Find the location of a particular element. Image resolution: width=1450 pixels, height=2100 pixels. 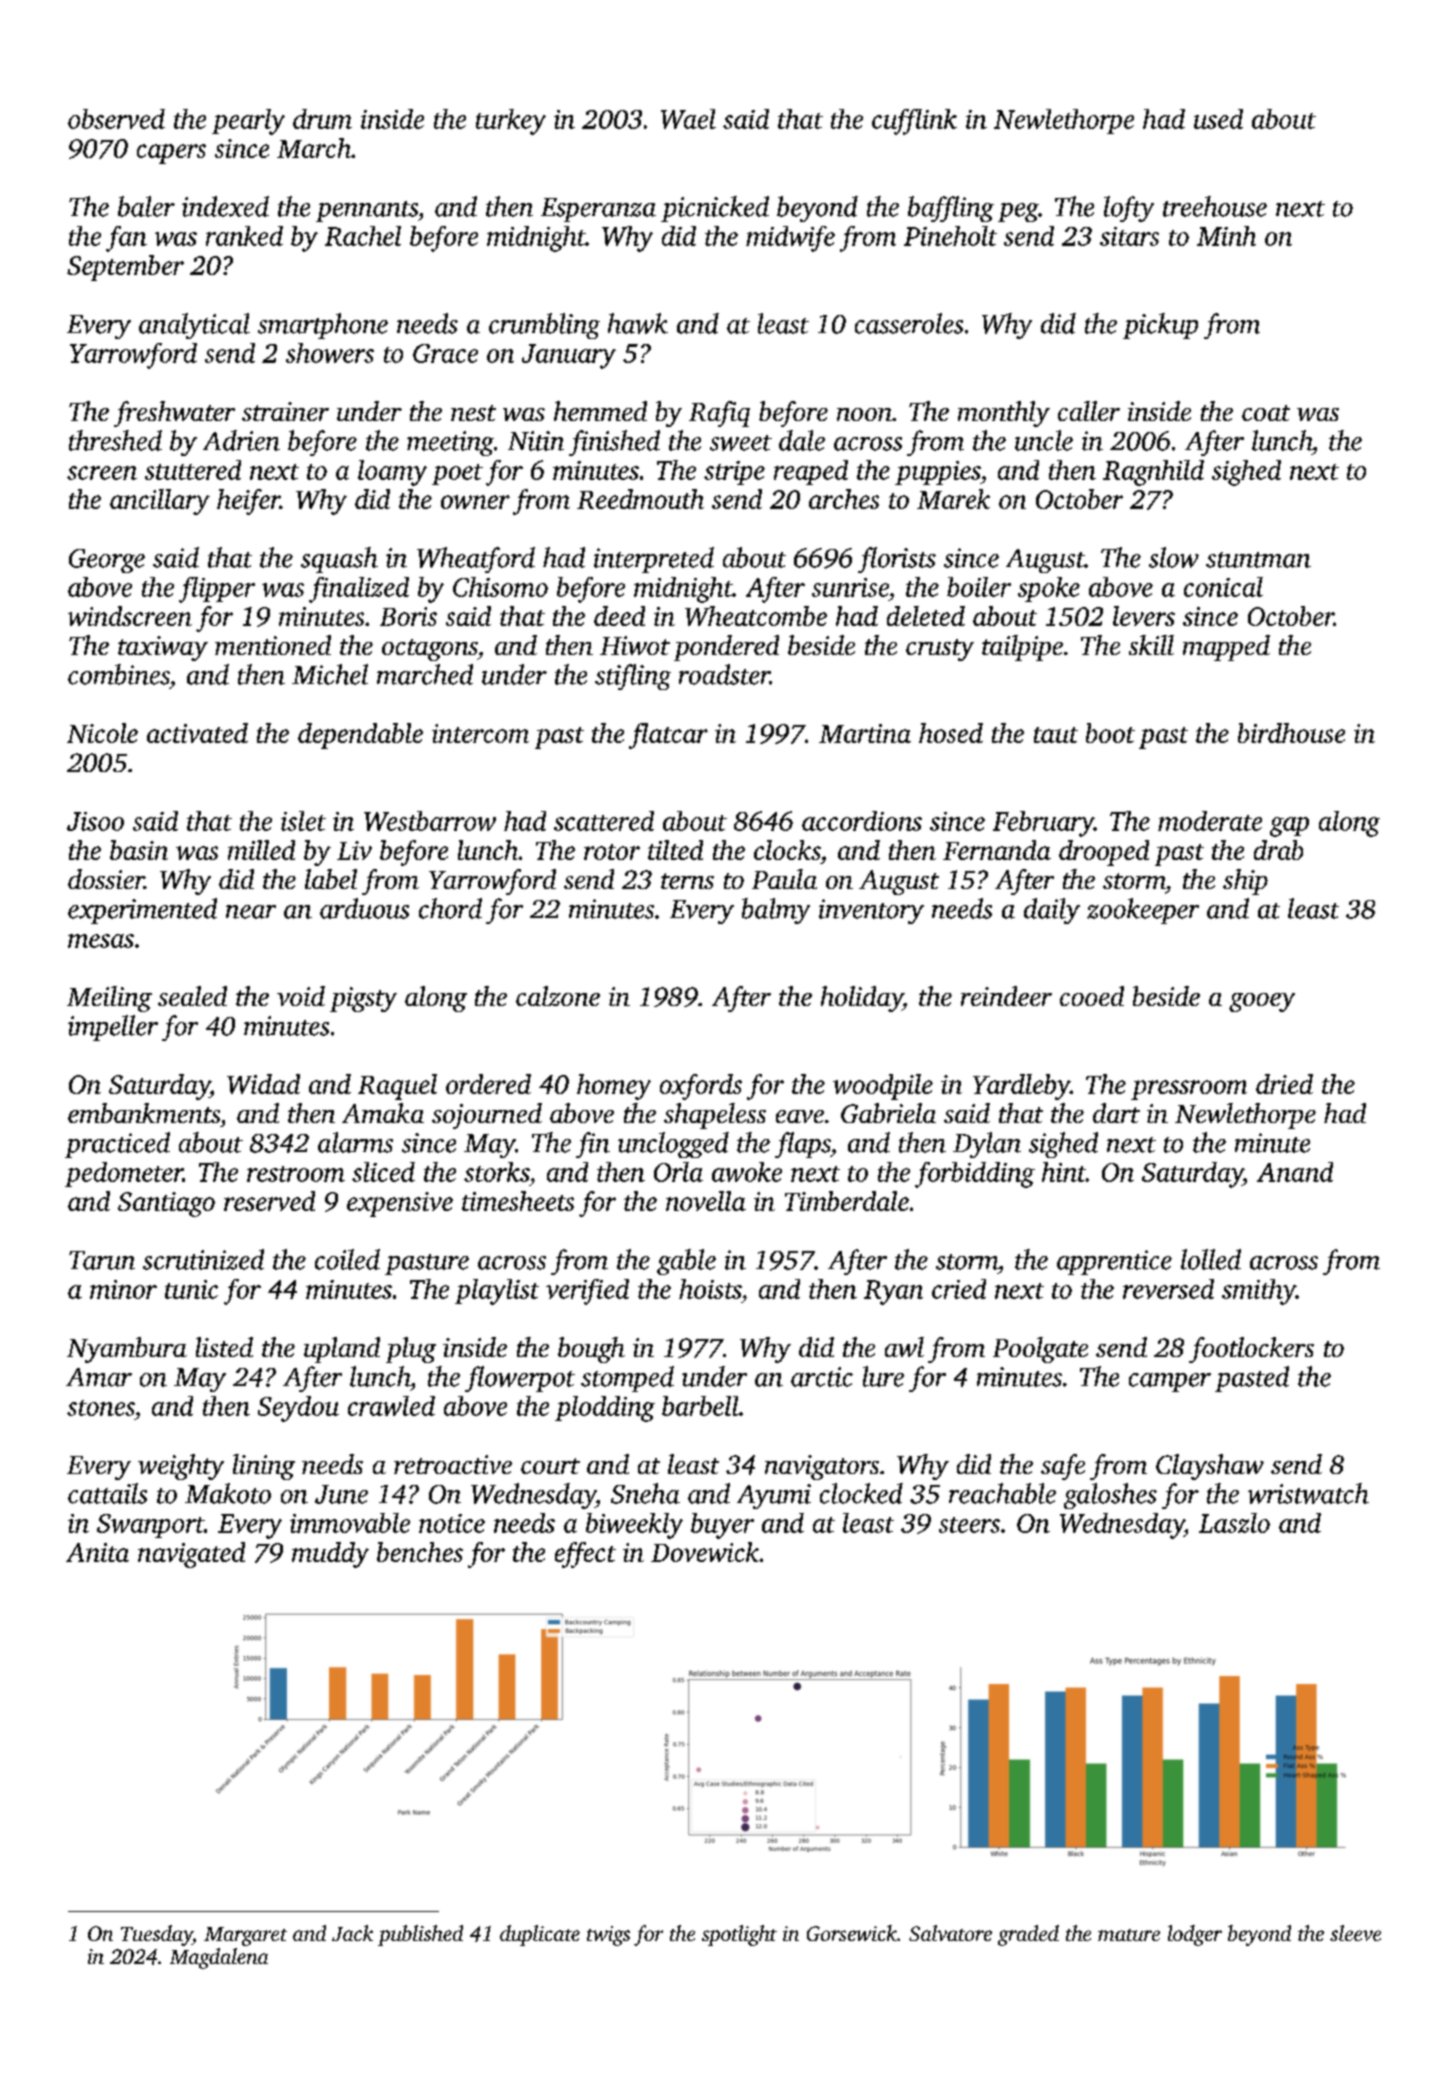

Margaret is located at coordinates (245, 1936).
